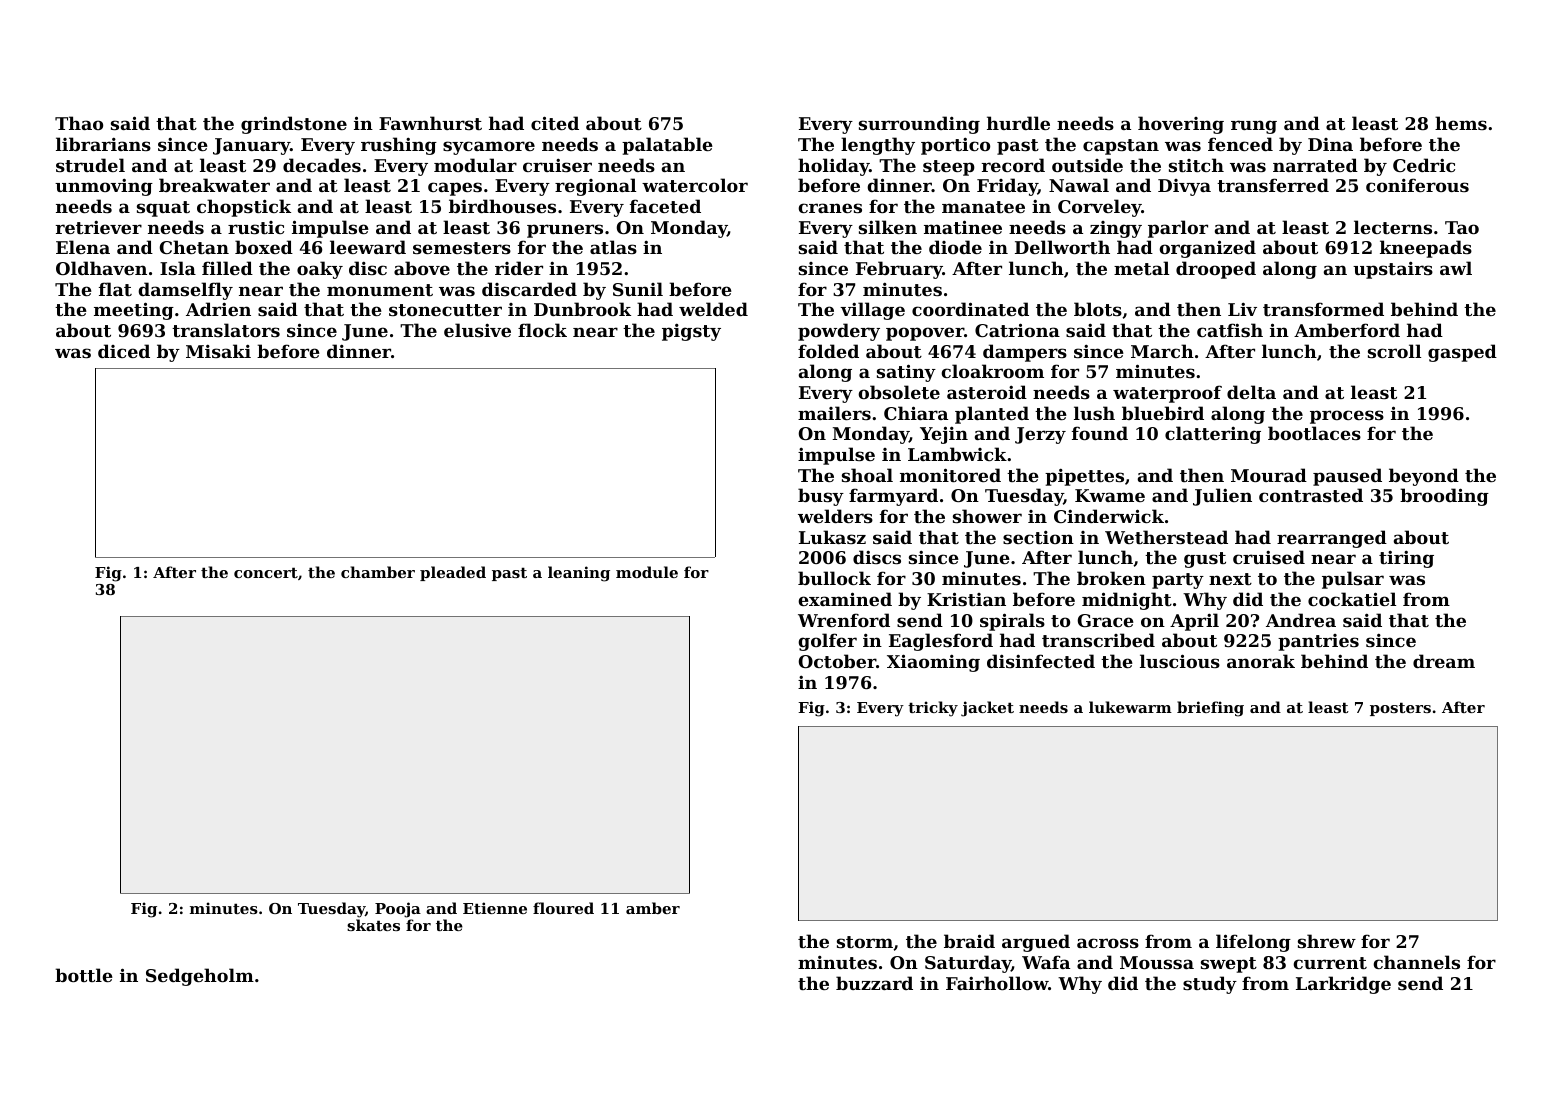  I want to click on watercolor, so click(695, 185).
